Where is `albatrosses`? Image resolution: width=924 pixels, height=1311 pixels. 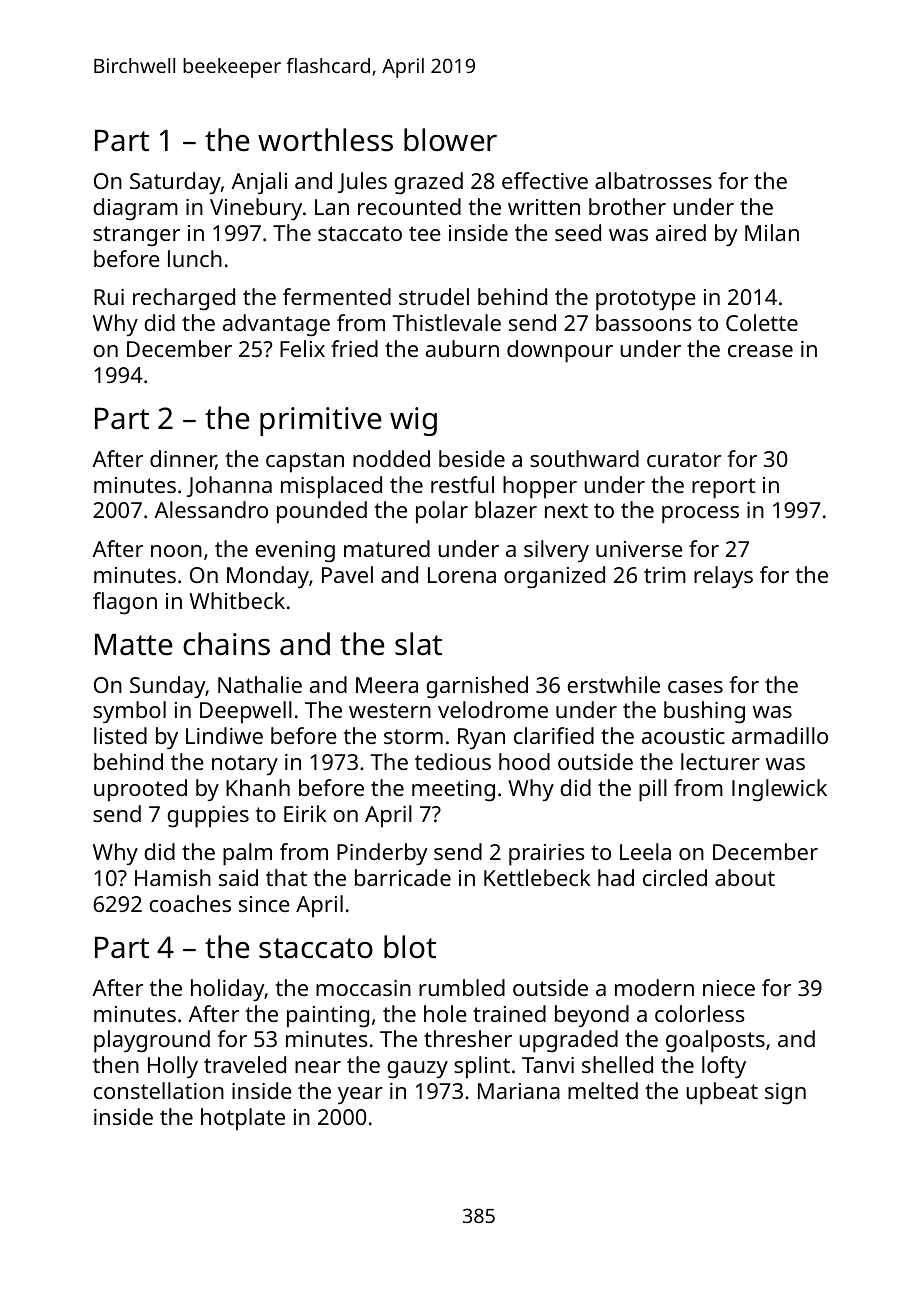 albatrosses is located at coordinates (653, 180).
